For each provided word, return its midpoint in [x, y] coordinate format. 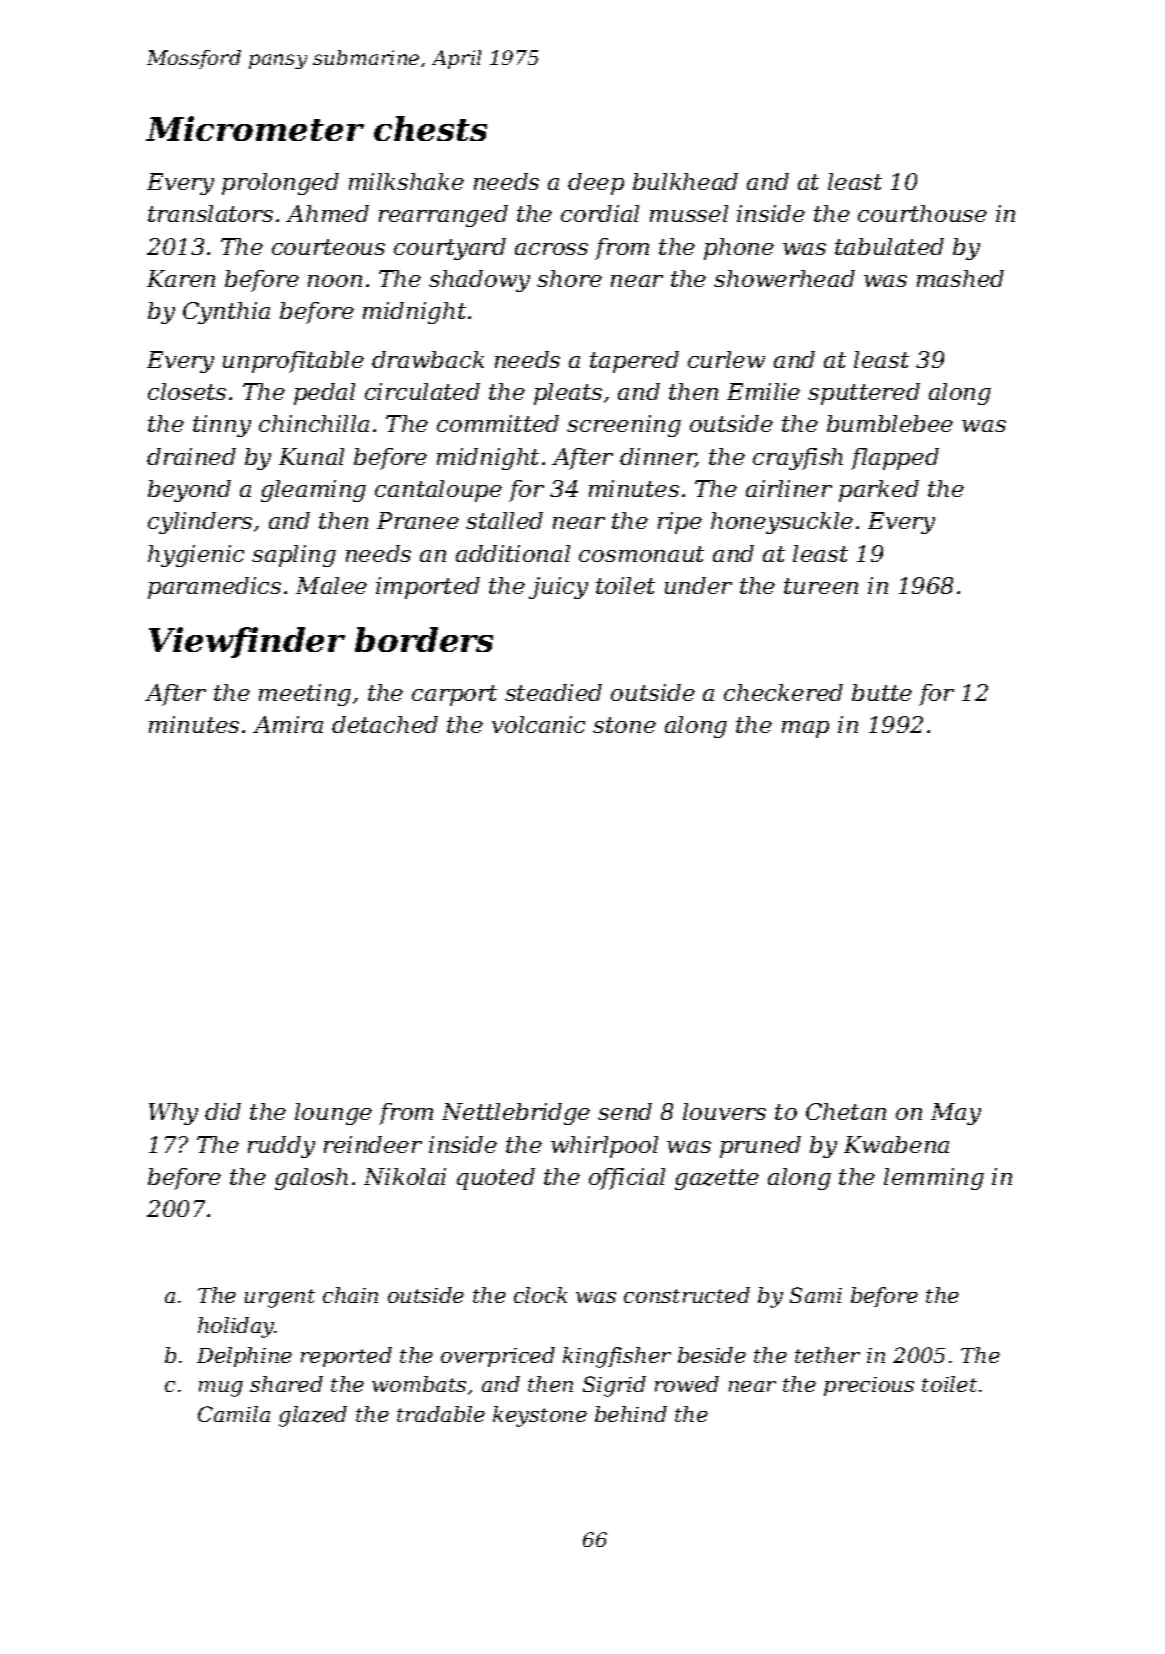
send [625, 1111]
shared [286, 1384]
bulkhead [685, 181]
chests [430, 128]
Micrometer [255, 128]
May [956, 1114]
